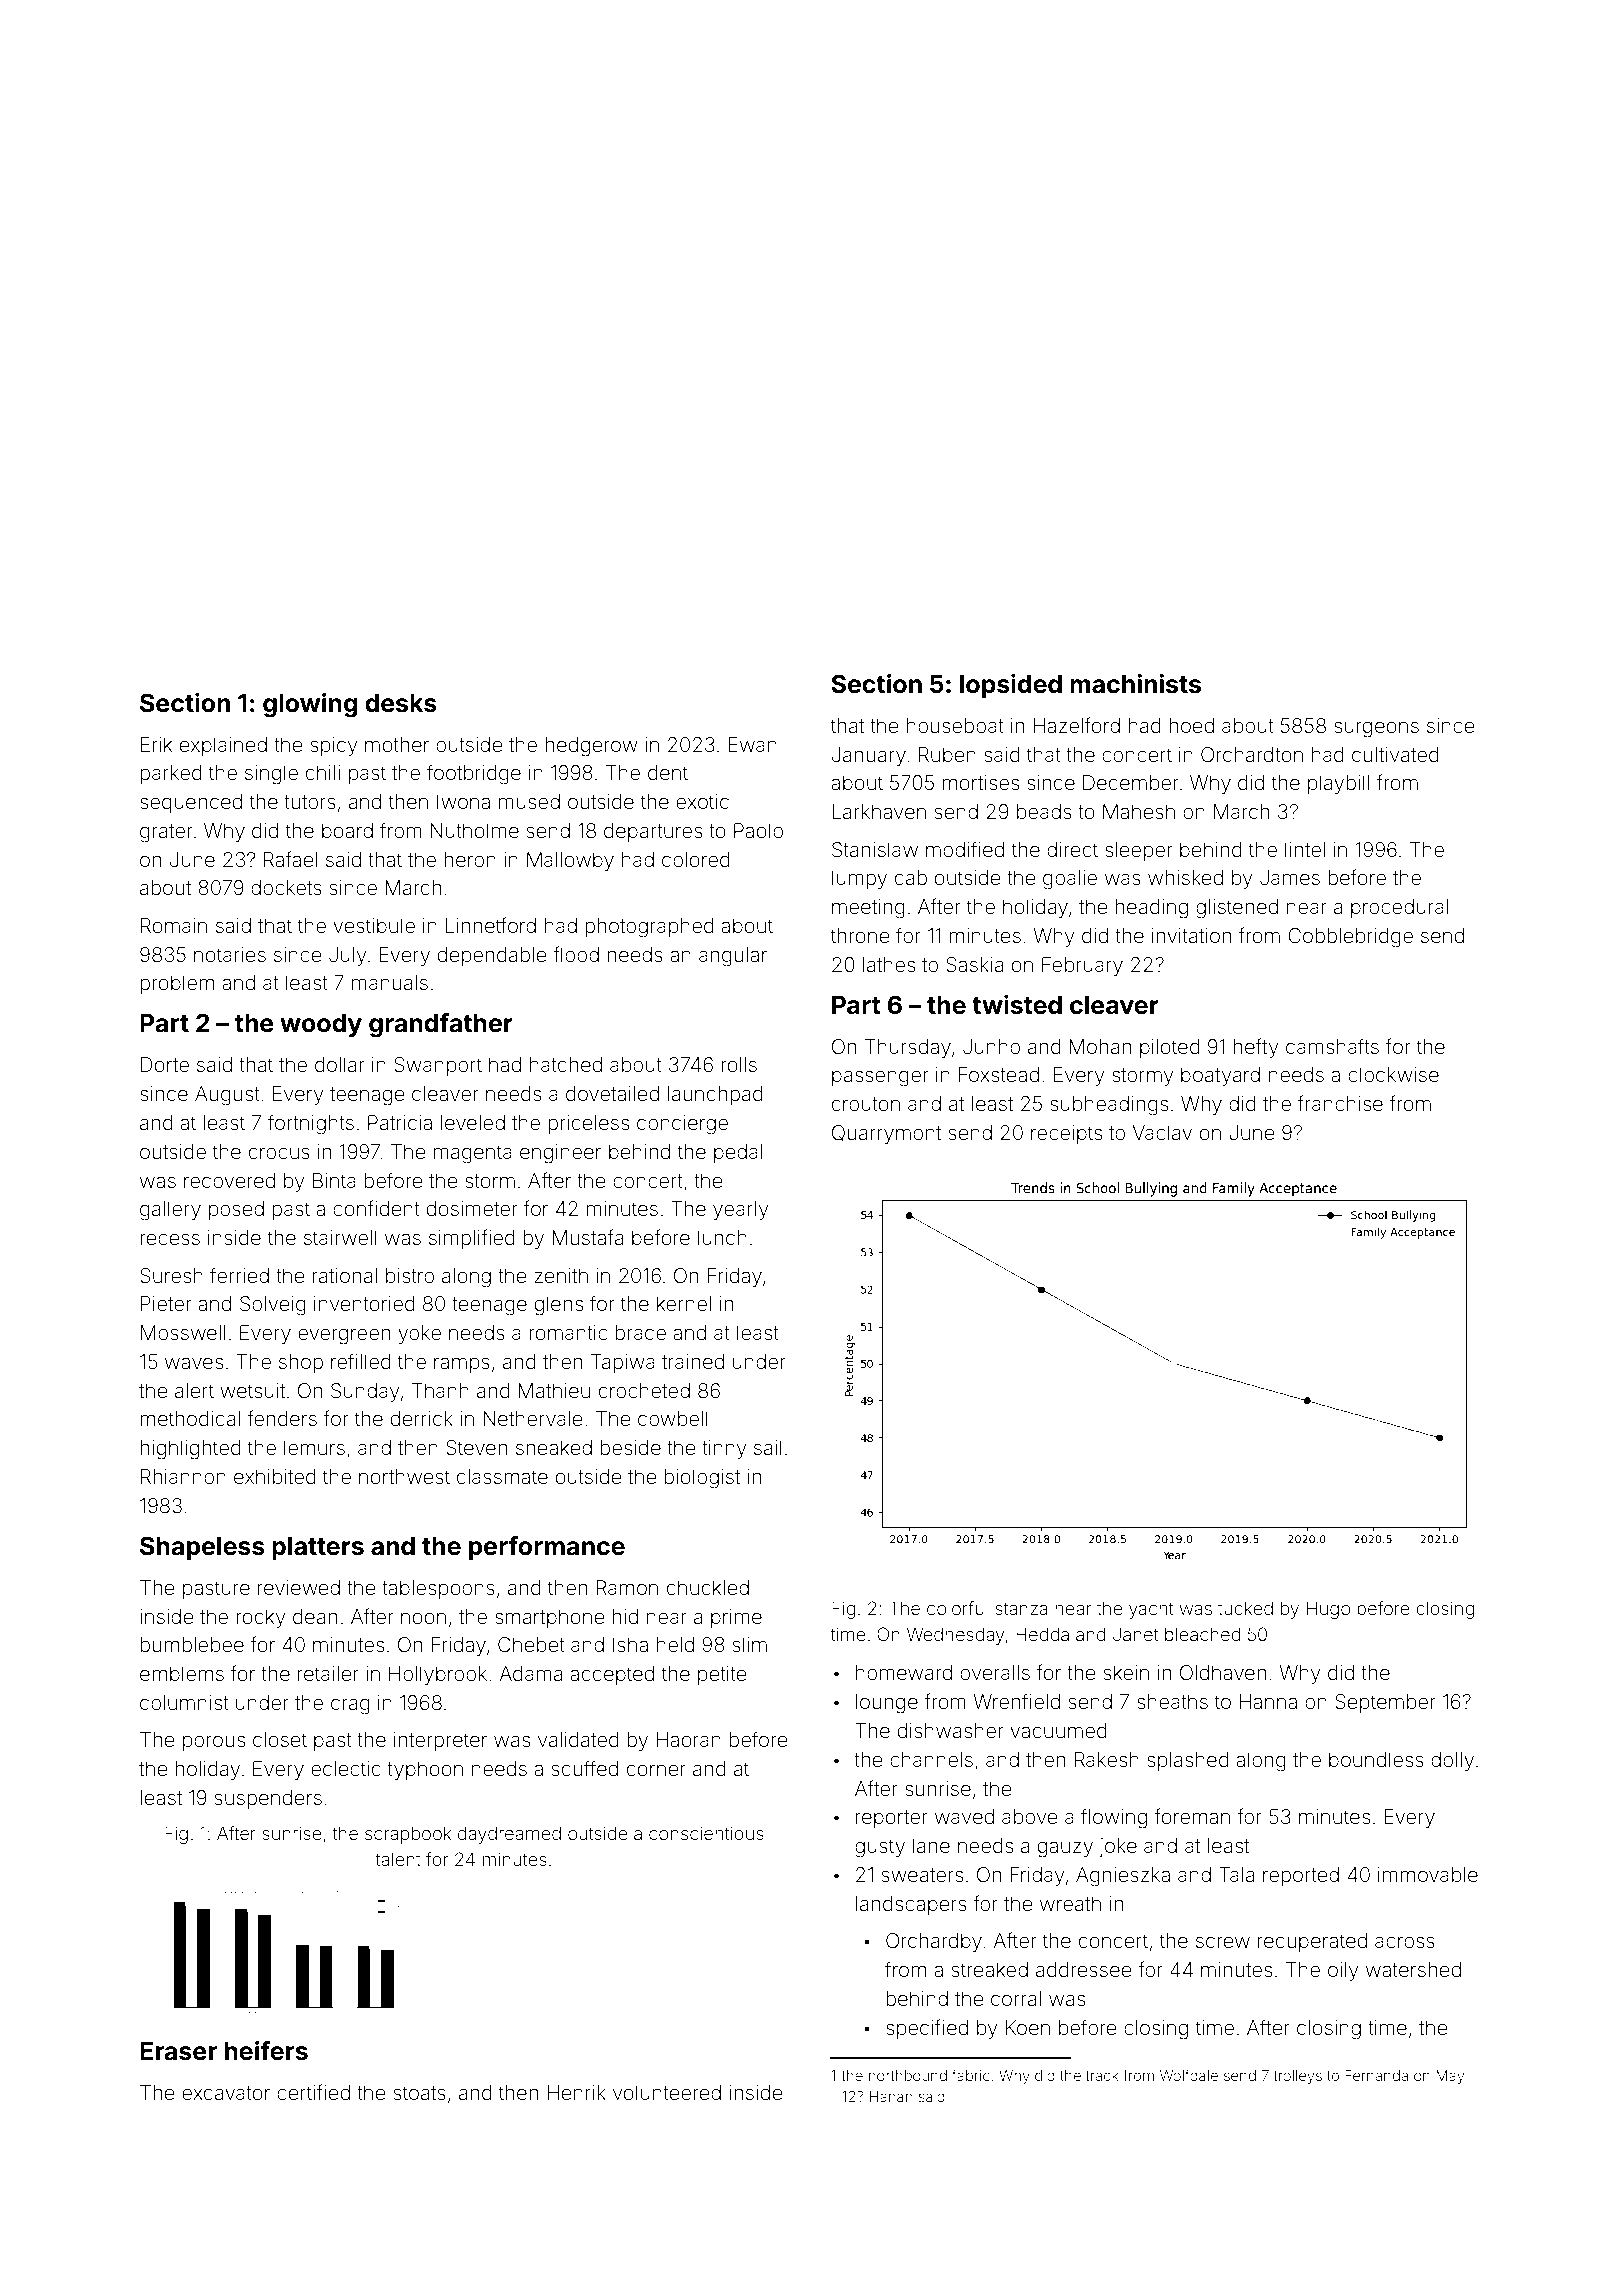 Image resolution: width=1620 pixels, height=2292 pixels. What do you see at coordinates (268, 1799) in the screenshot?
I see `suspenders` at bounding box center [268, 1799].
